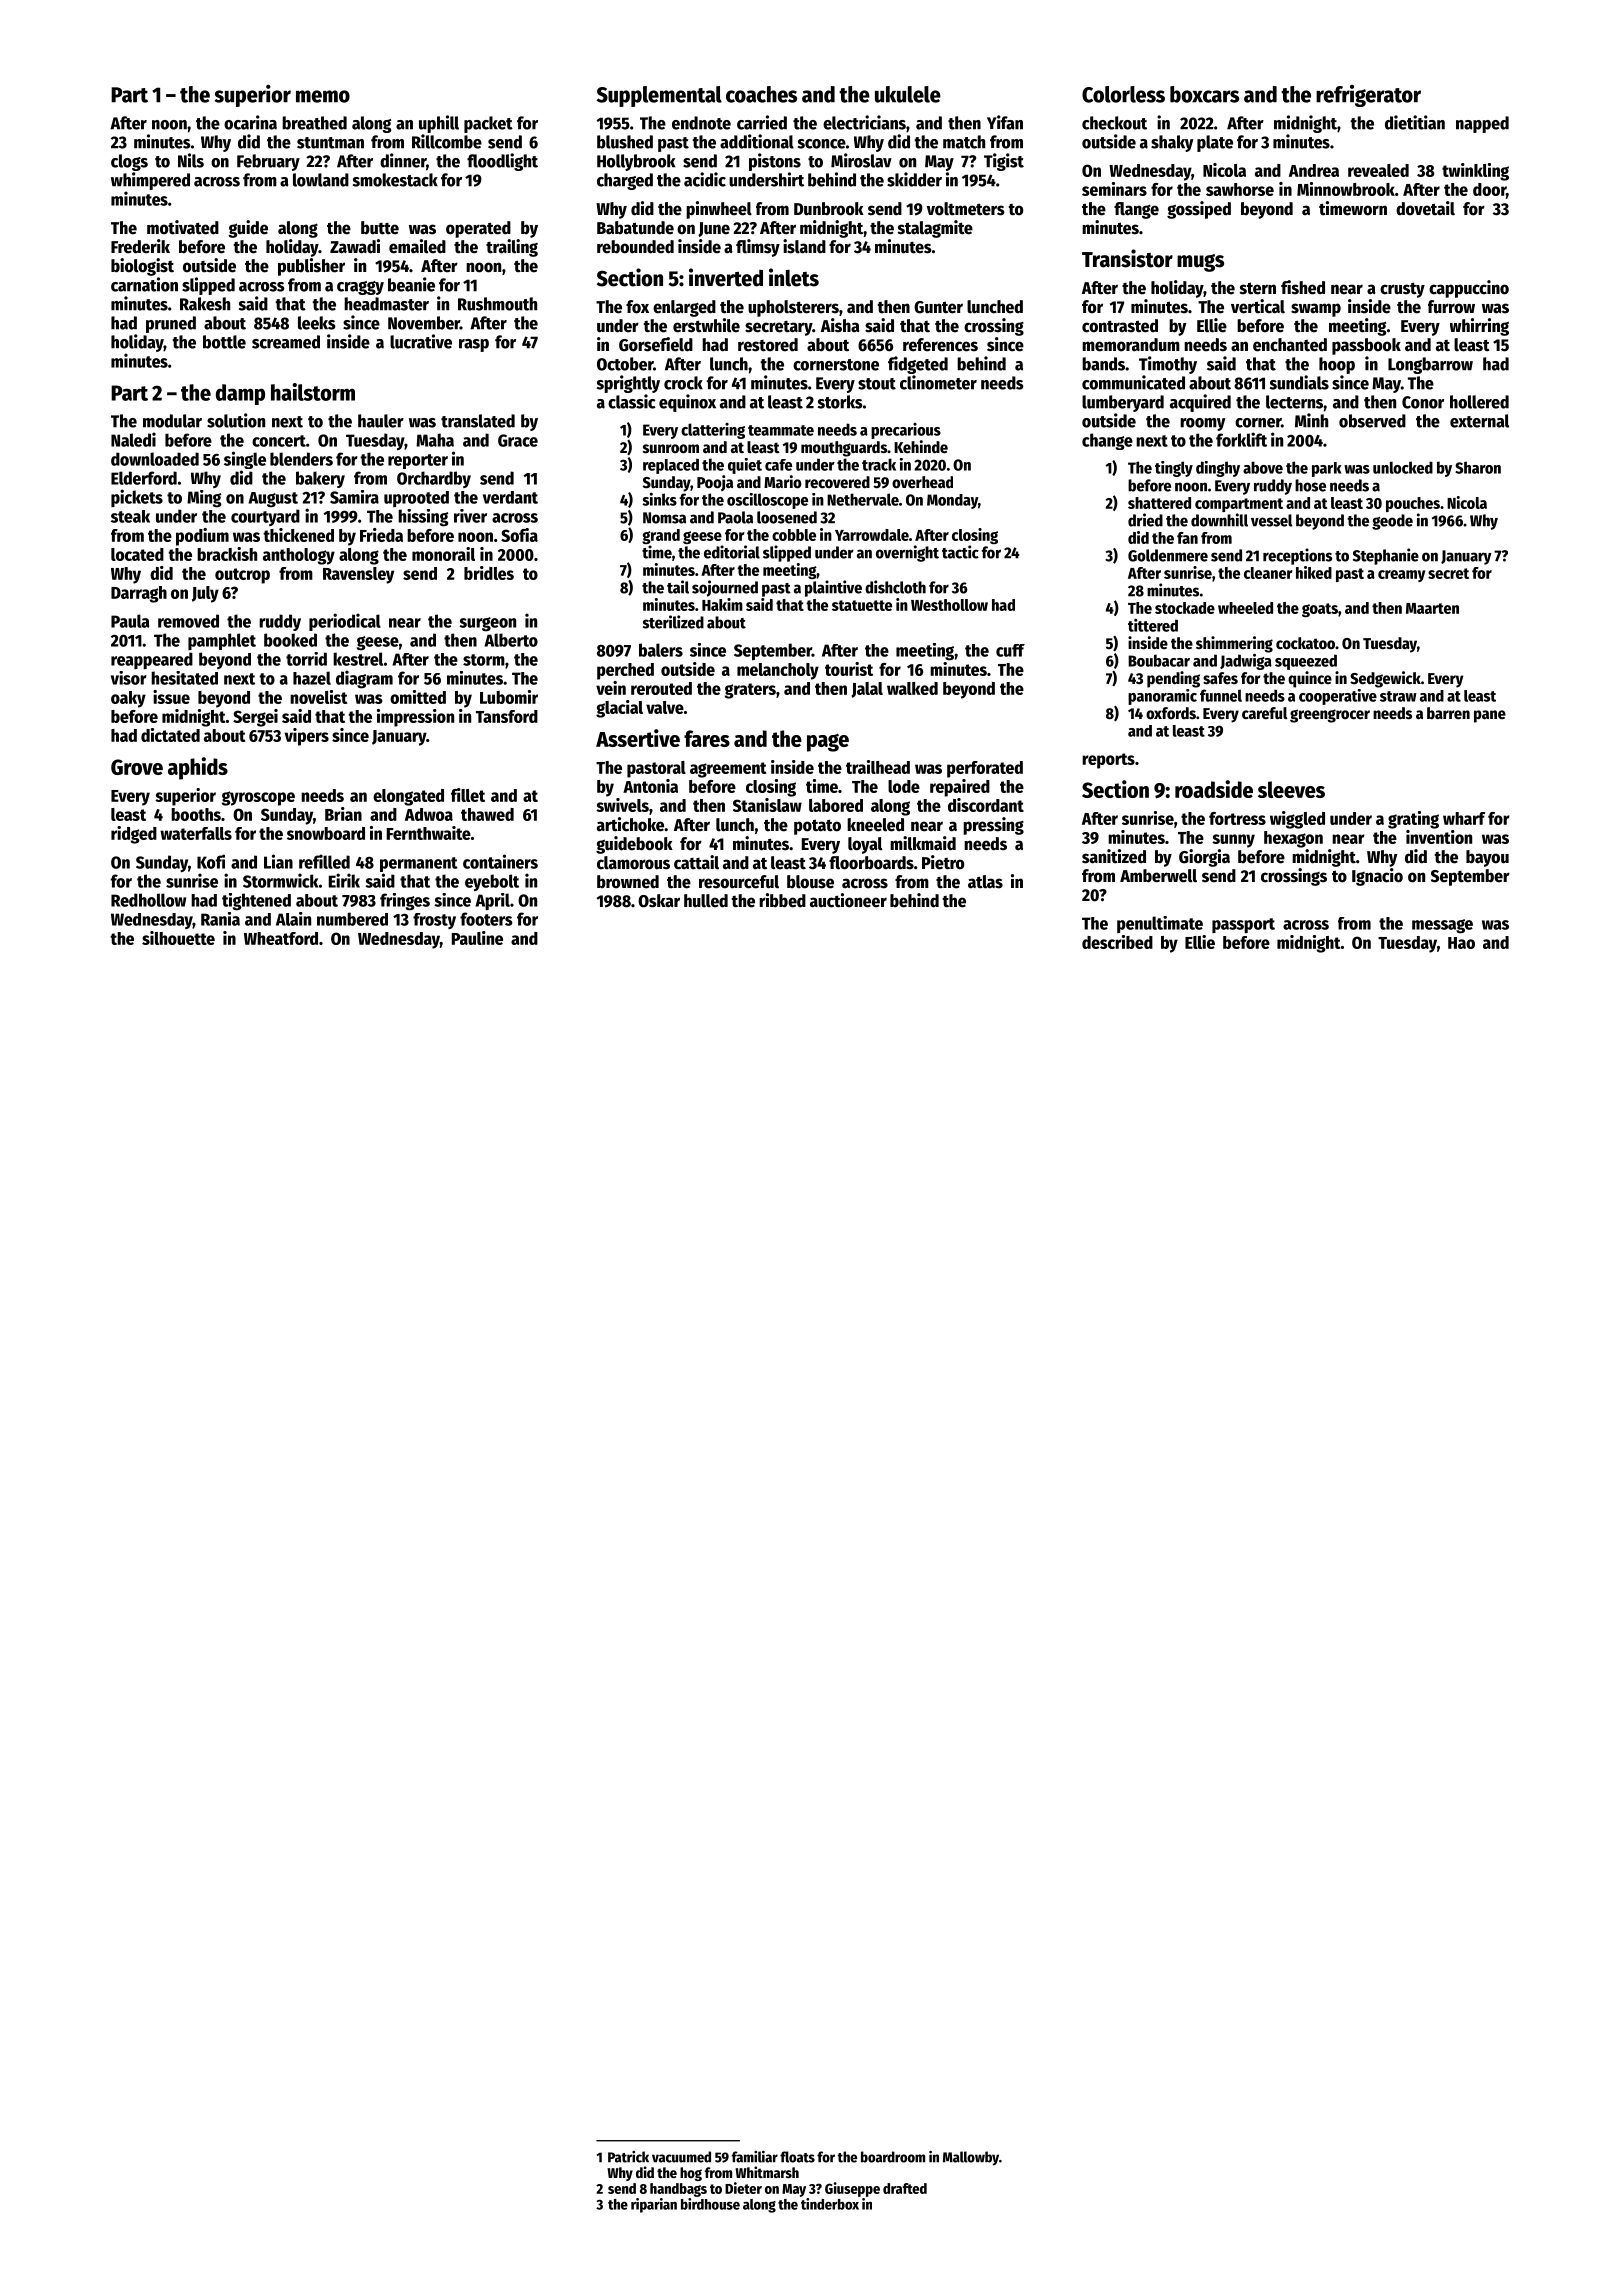 The image size is (1620, 2292). Describe the element at coordinates (1490, 716) in the document. I see `pane` at that location.
